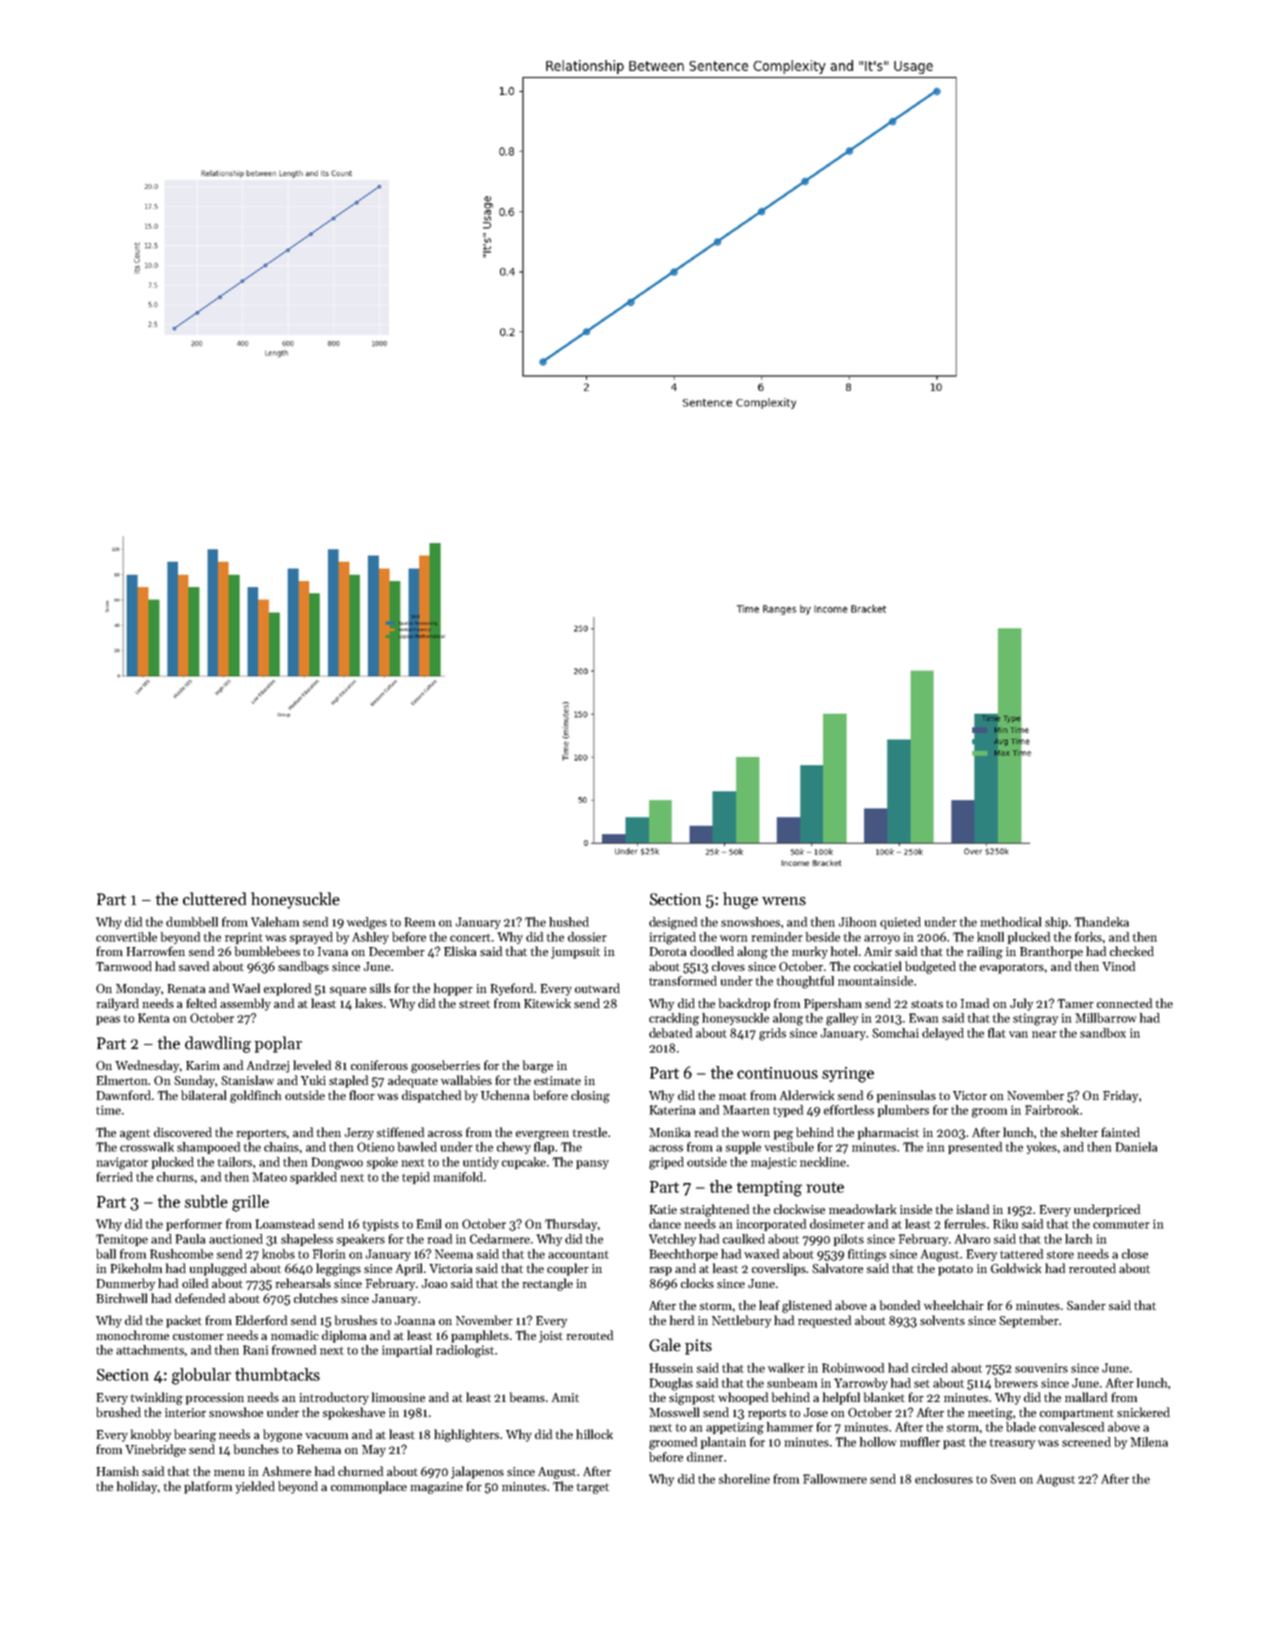 The width and height of the image is (1270, 1643). What do you see at coordinates (333, 951) in the image?
I see `Ivana` at bounding box center [333, 951].
